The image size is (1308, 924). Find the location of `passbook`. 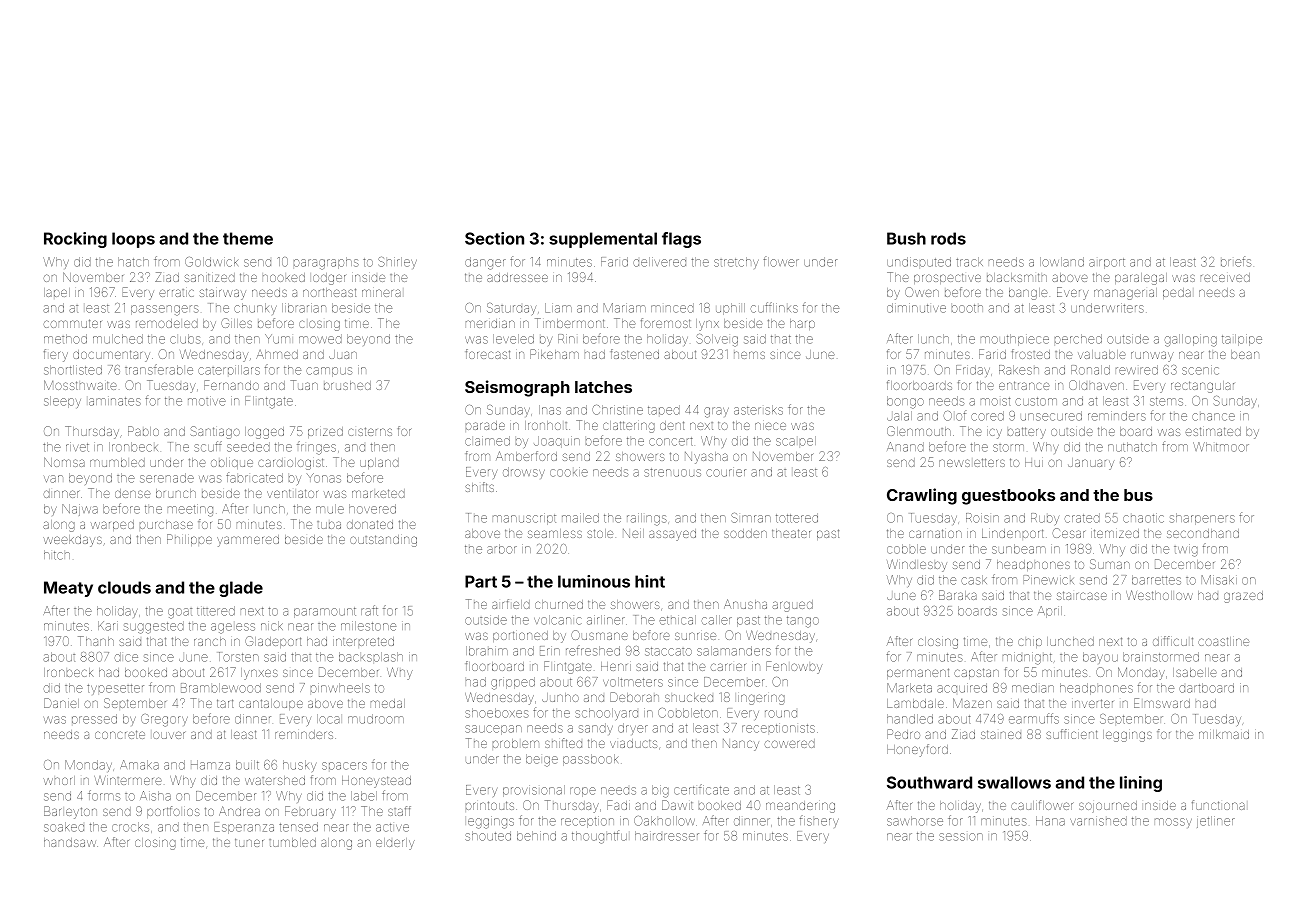

passbook is located at coordinates (590, 760).
